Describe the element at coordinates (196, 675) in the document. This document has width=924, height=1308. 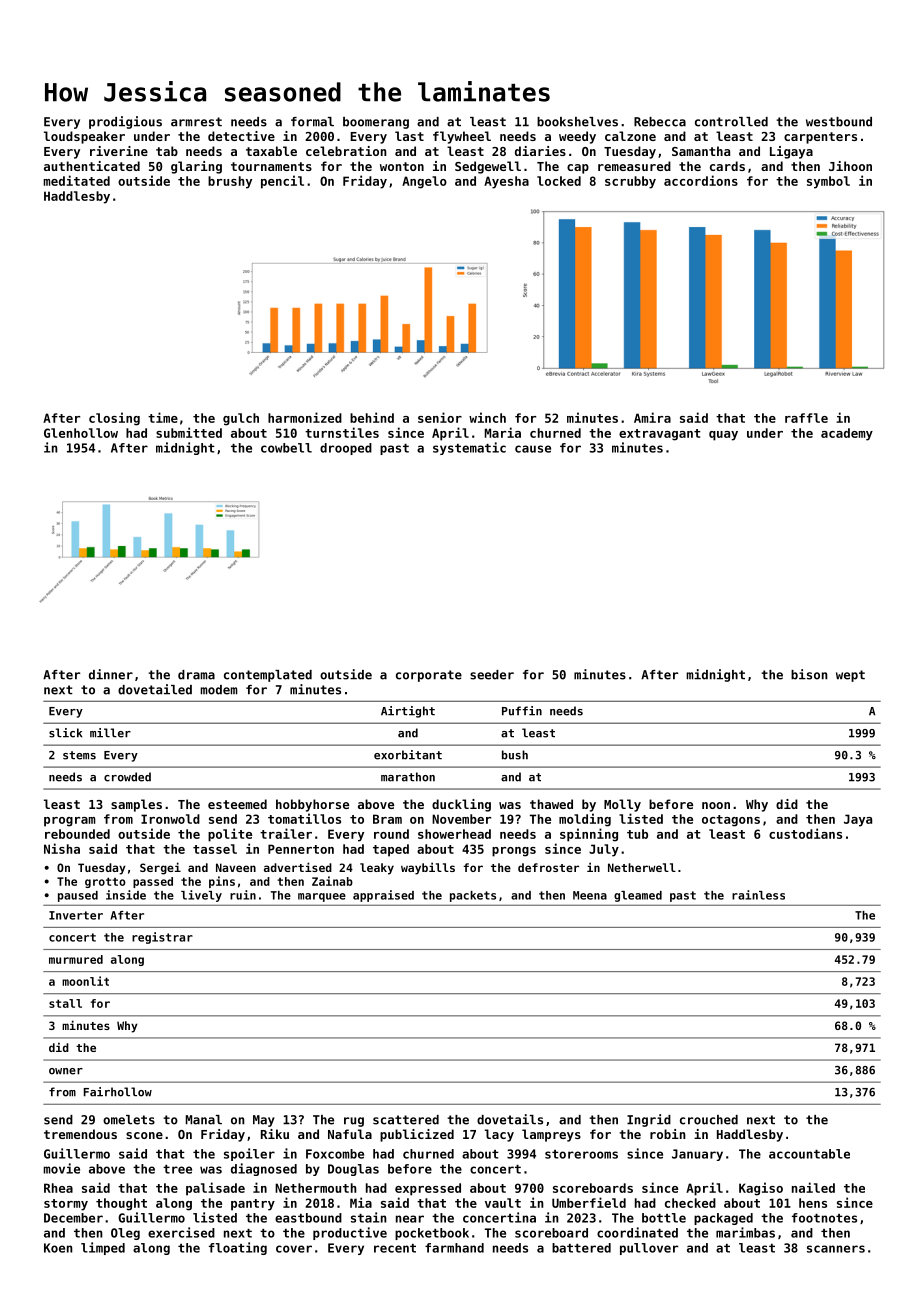
I see `drama` at that location.
